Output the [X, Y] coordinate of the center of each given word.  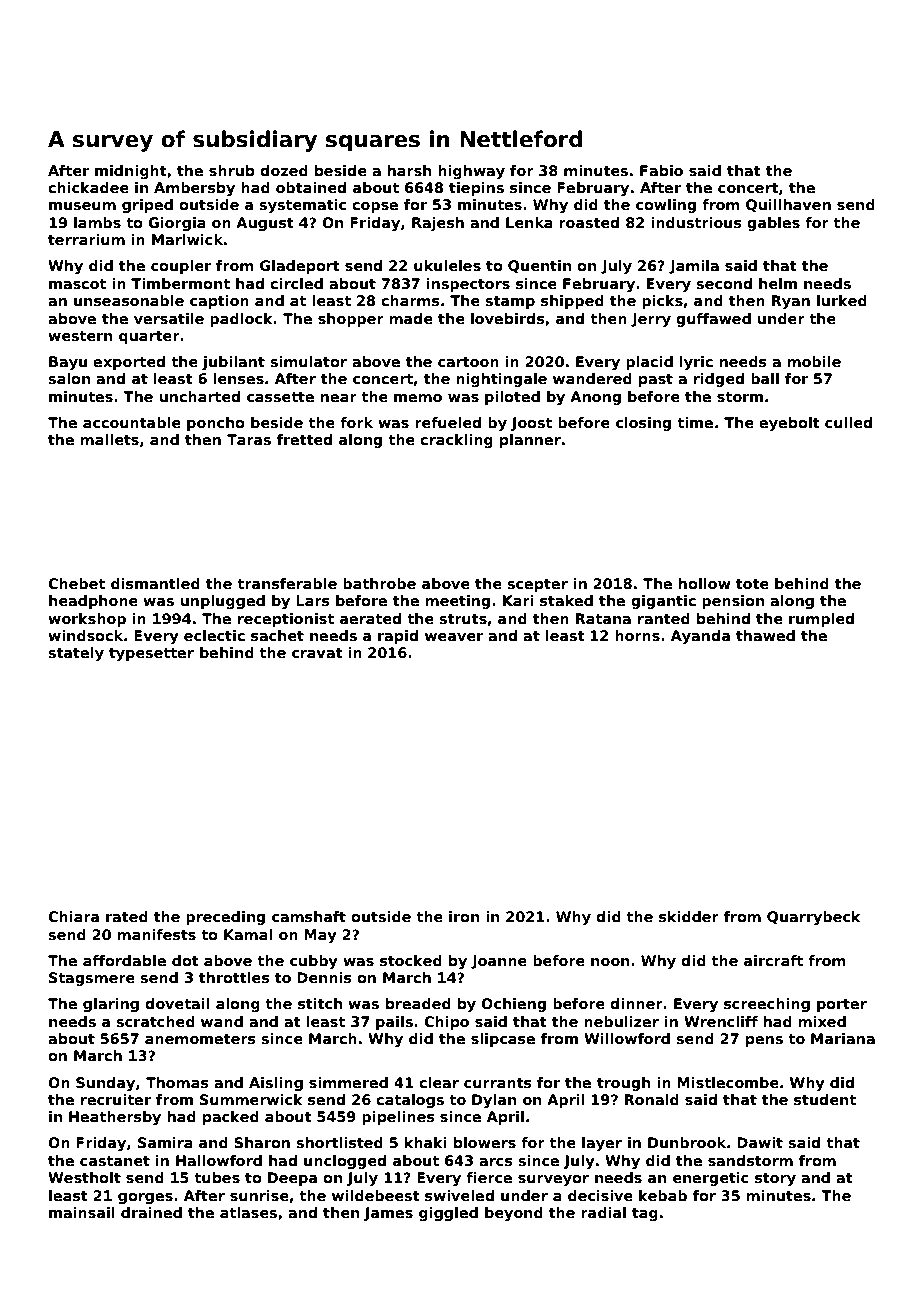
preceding [225, 918]
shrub [232, 170]
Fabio [661, 170]
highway [471, 172]
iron [464, 916]
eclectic [214, 635]
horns [637, 635]
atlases [248, 1212]
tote [752, 584]
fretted [304, 439]
